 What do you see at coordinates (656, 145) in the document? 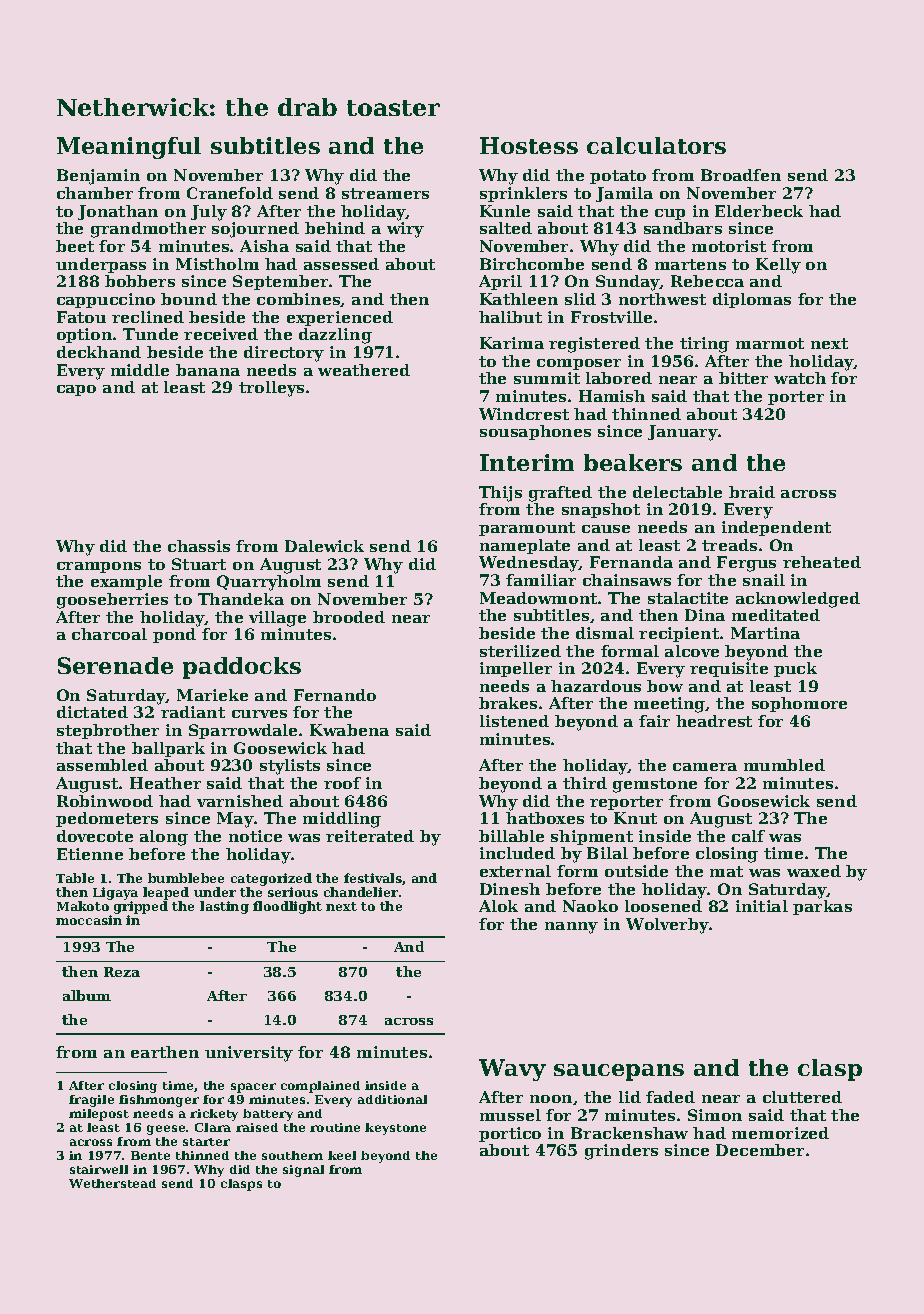
I see `calculators` at bounding box center [656, 145].
